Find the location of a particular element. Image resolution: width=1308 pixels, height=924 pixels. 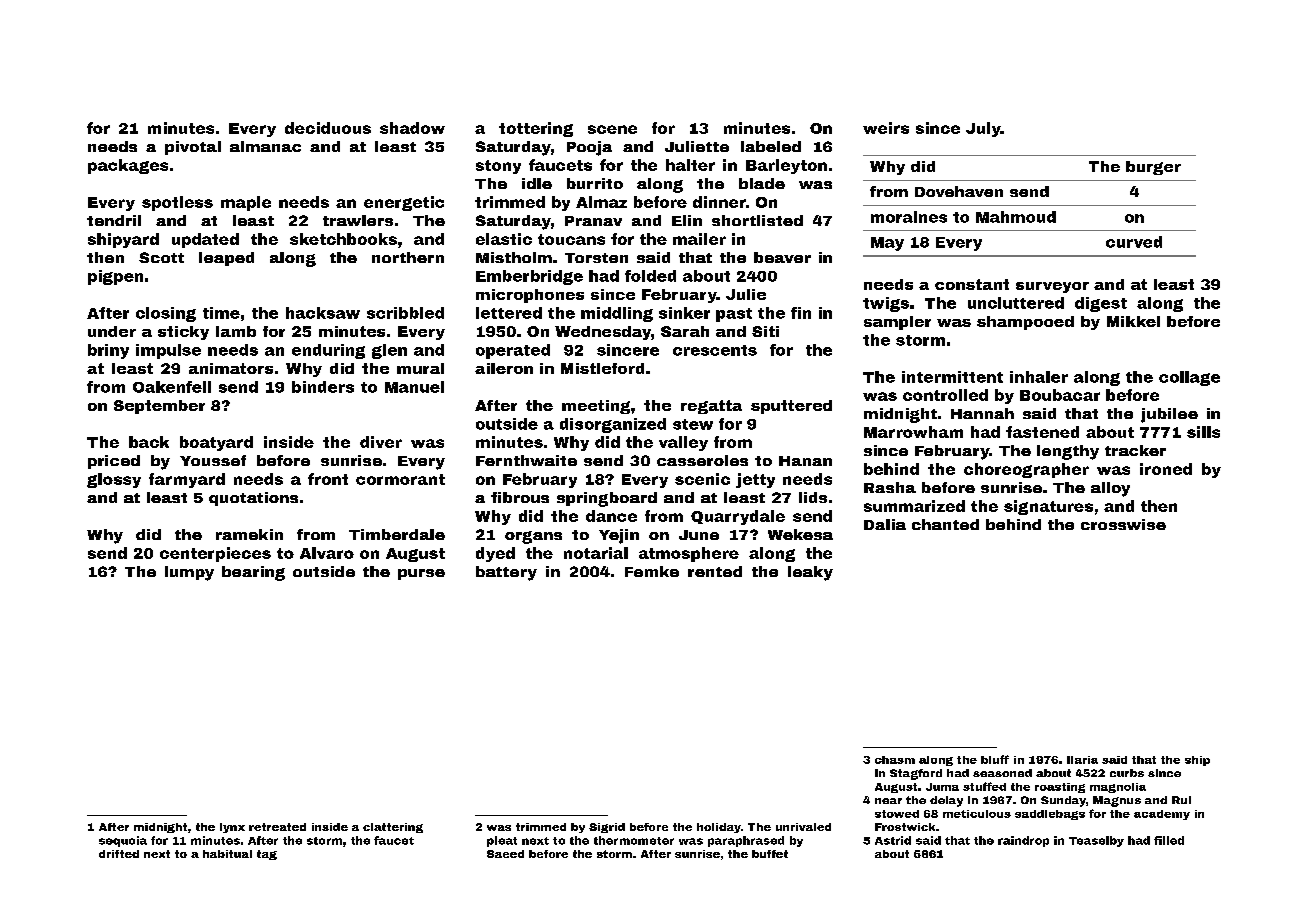

purse is located at coordinates (421, 574).
